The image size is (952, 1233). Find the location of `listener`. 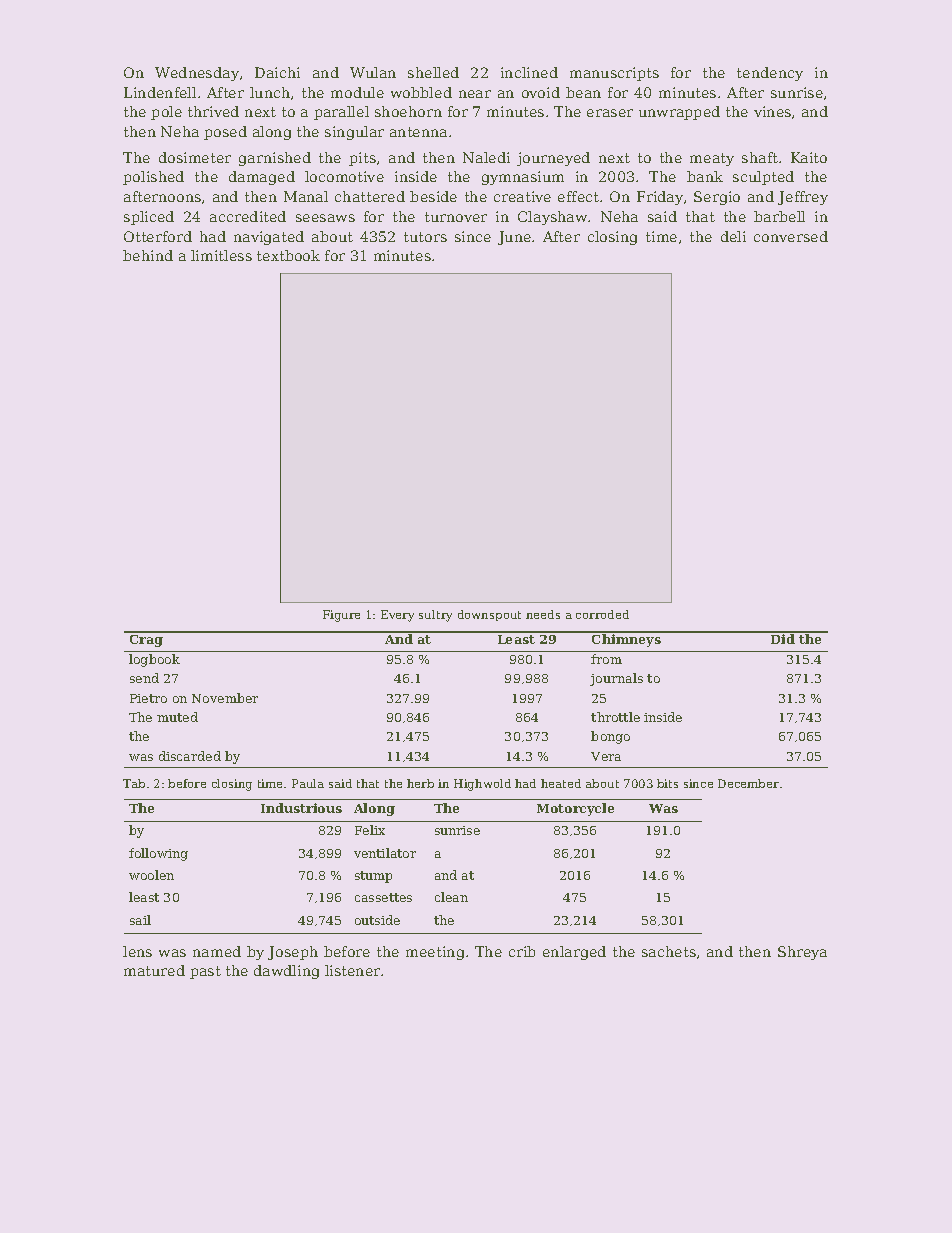

listener is located at coordinates (352, 970).
